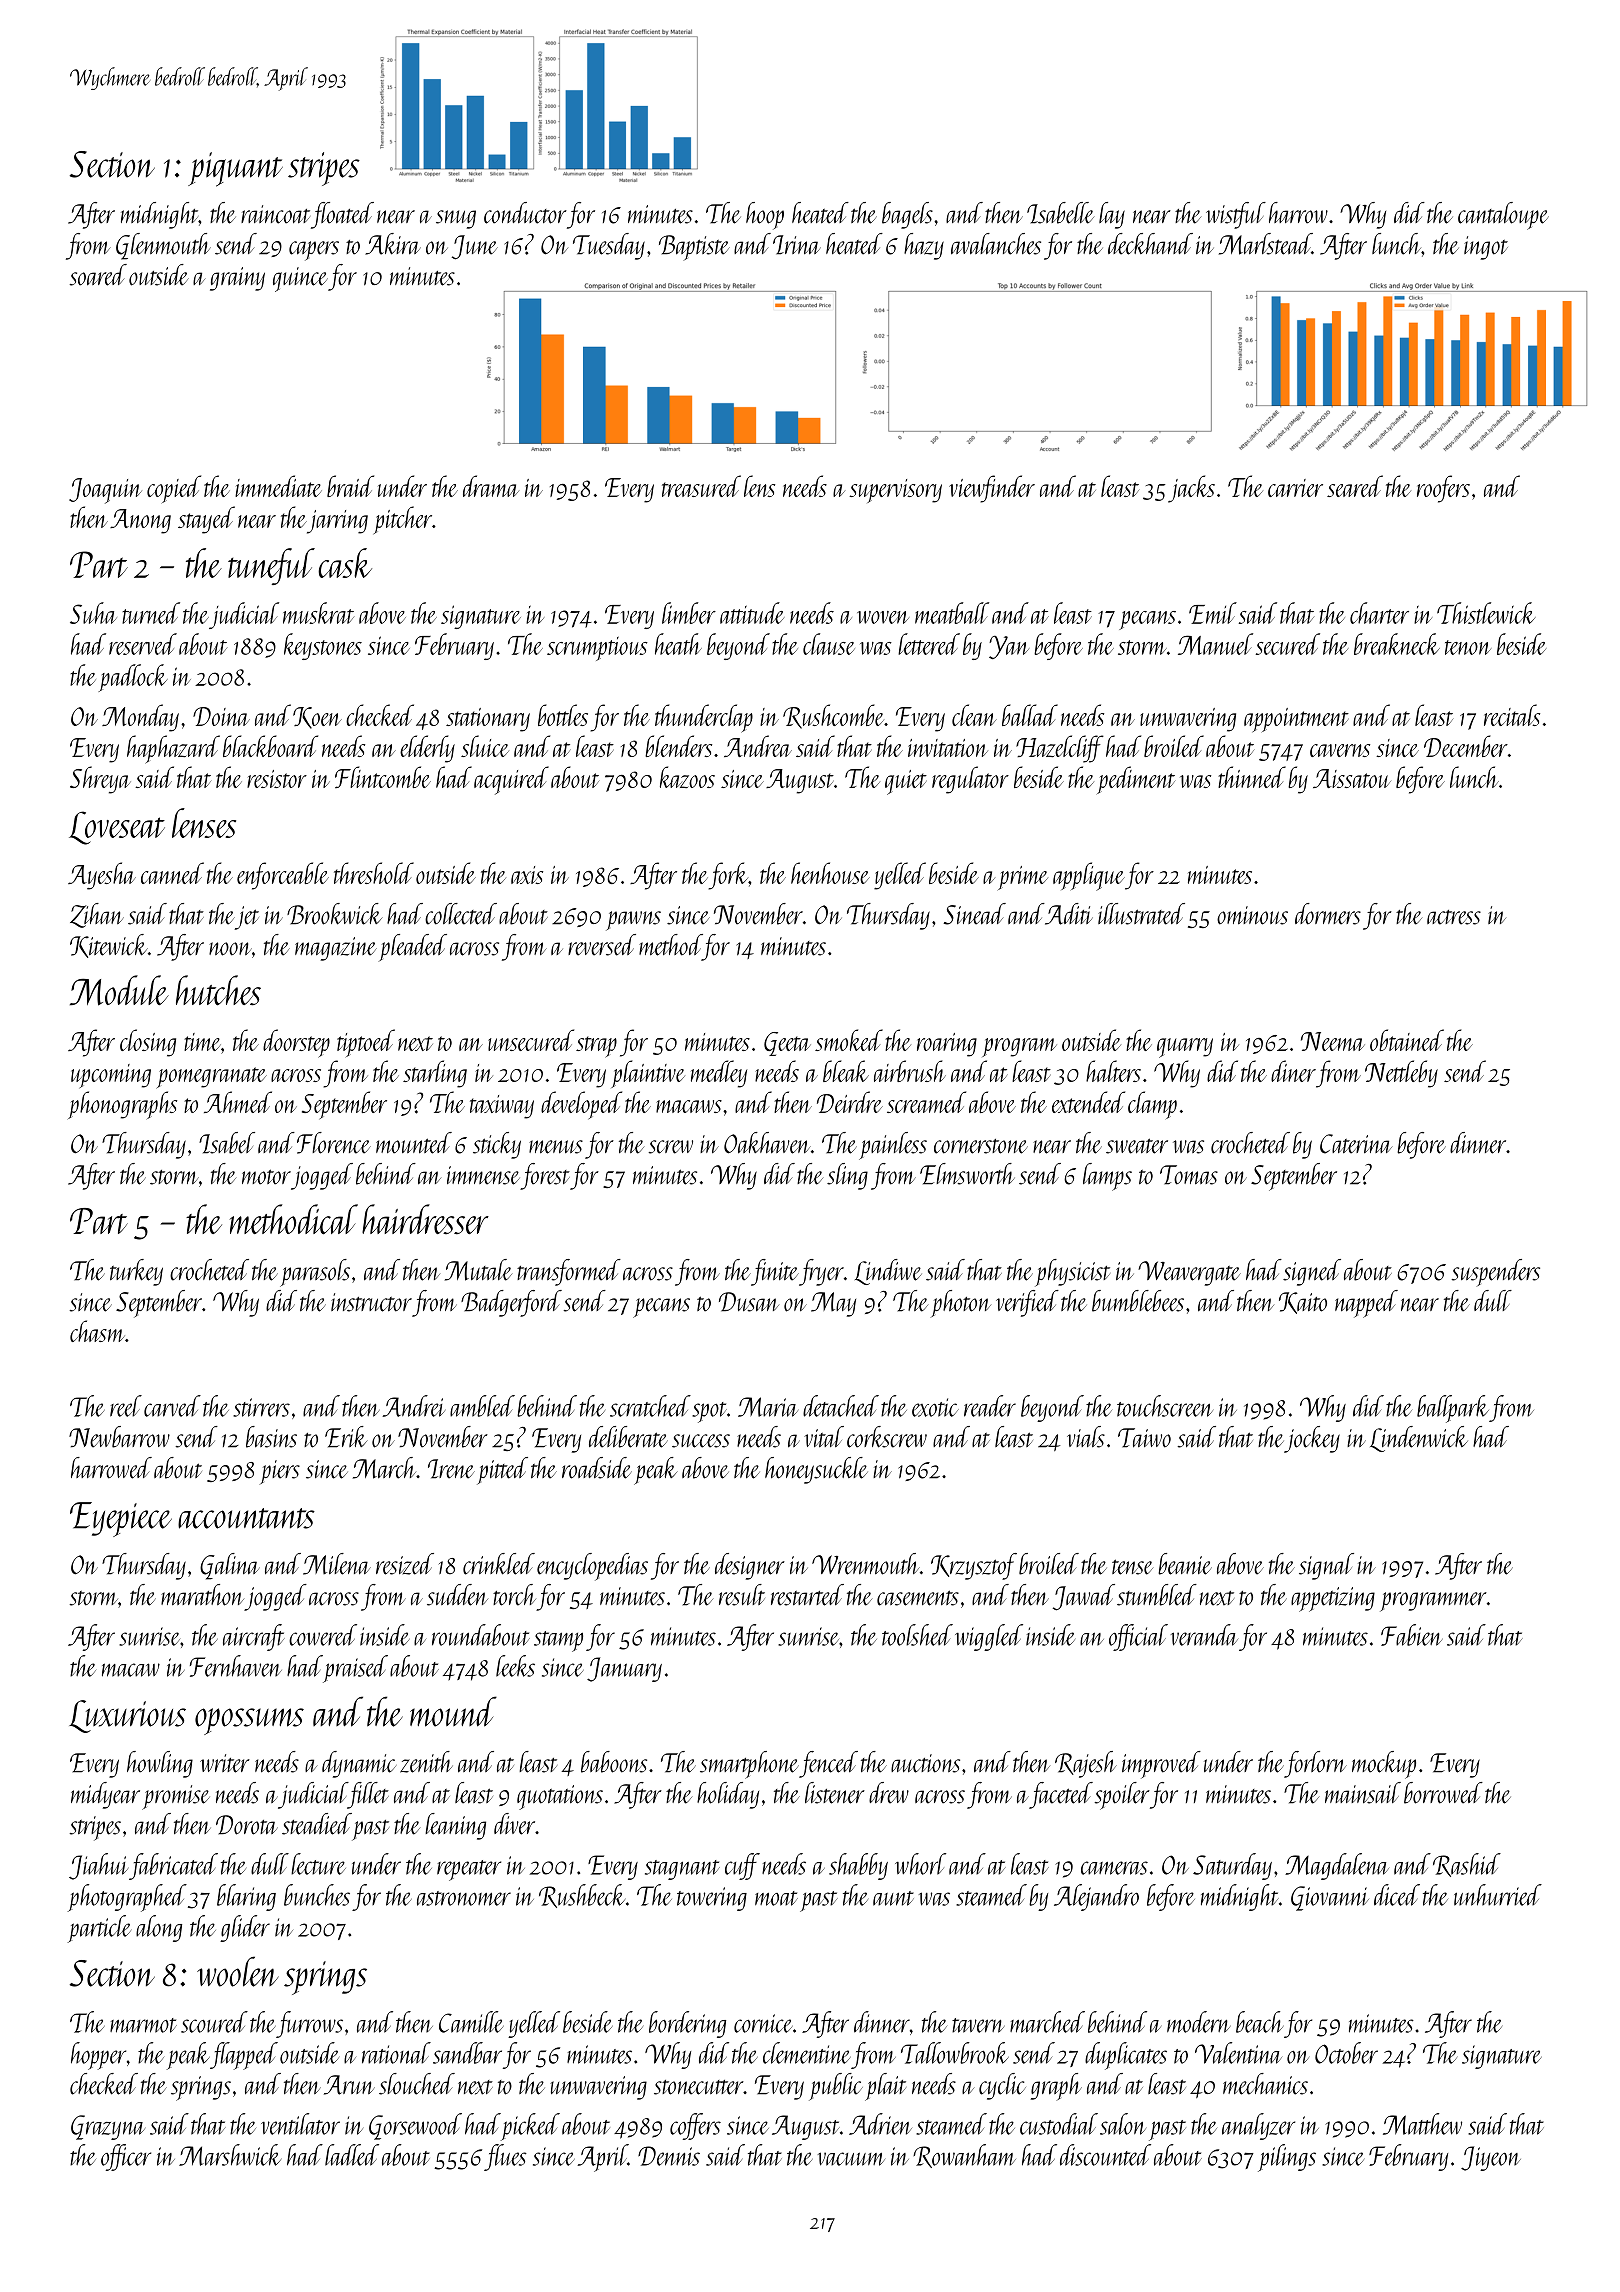  Describe the element at coordinates (695, 2126) in the document. I see `coffers` at that location.
